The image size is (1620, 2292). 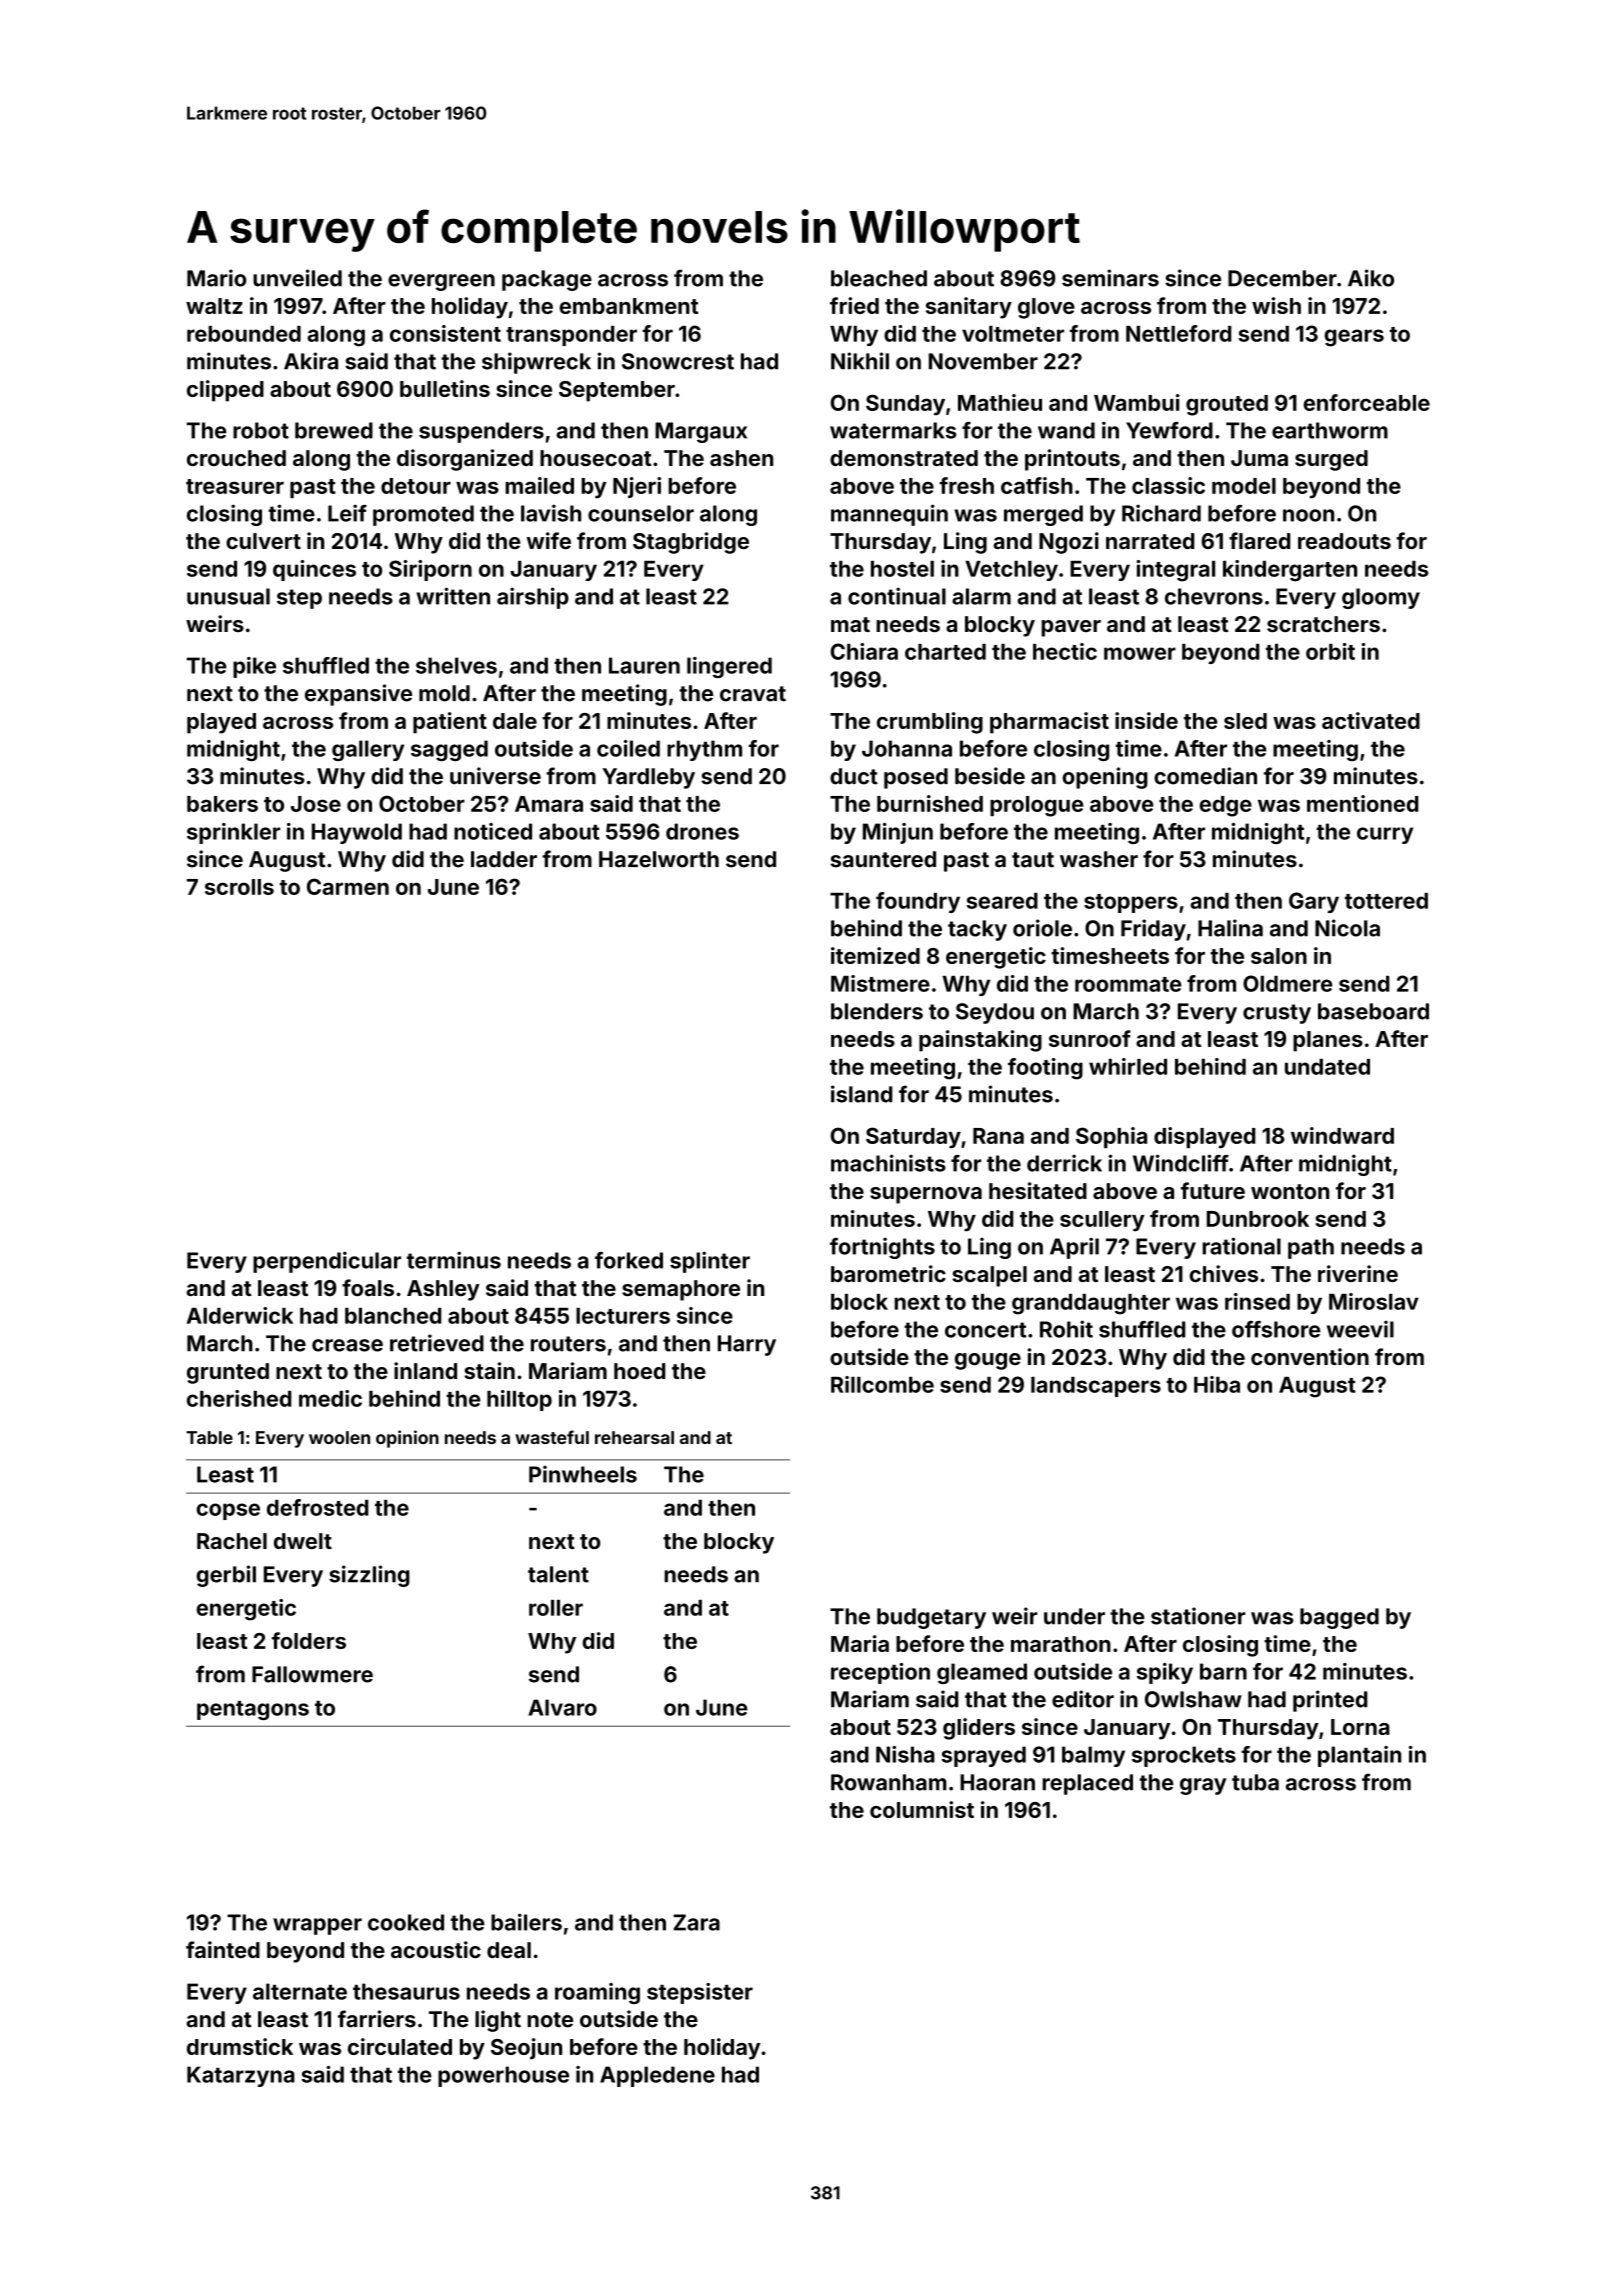 I want to click on island, so click(x=861, y=1094).
